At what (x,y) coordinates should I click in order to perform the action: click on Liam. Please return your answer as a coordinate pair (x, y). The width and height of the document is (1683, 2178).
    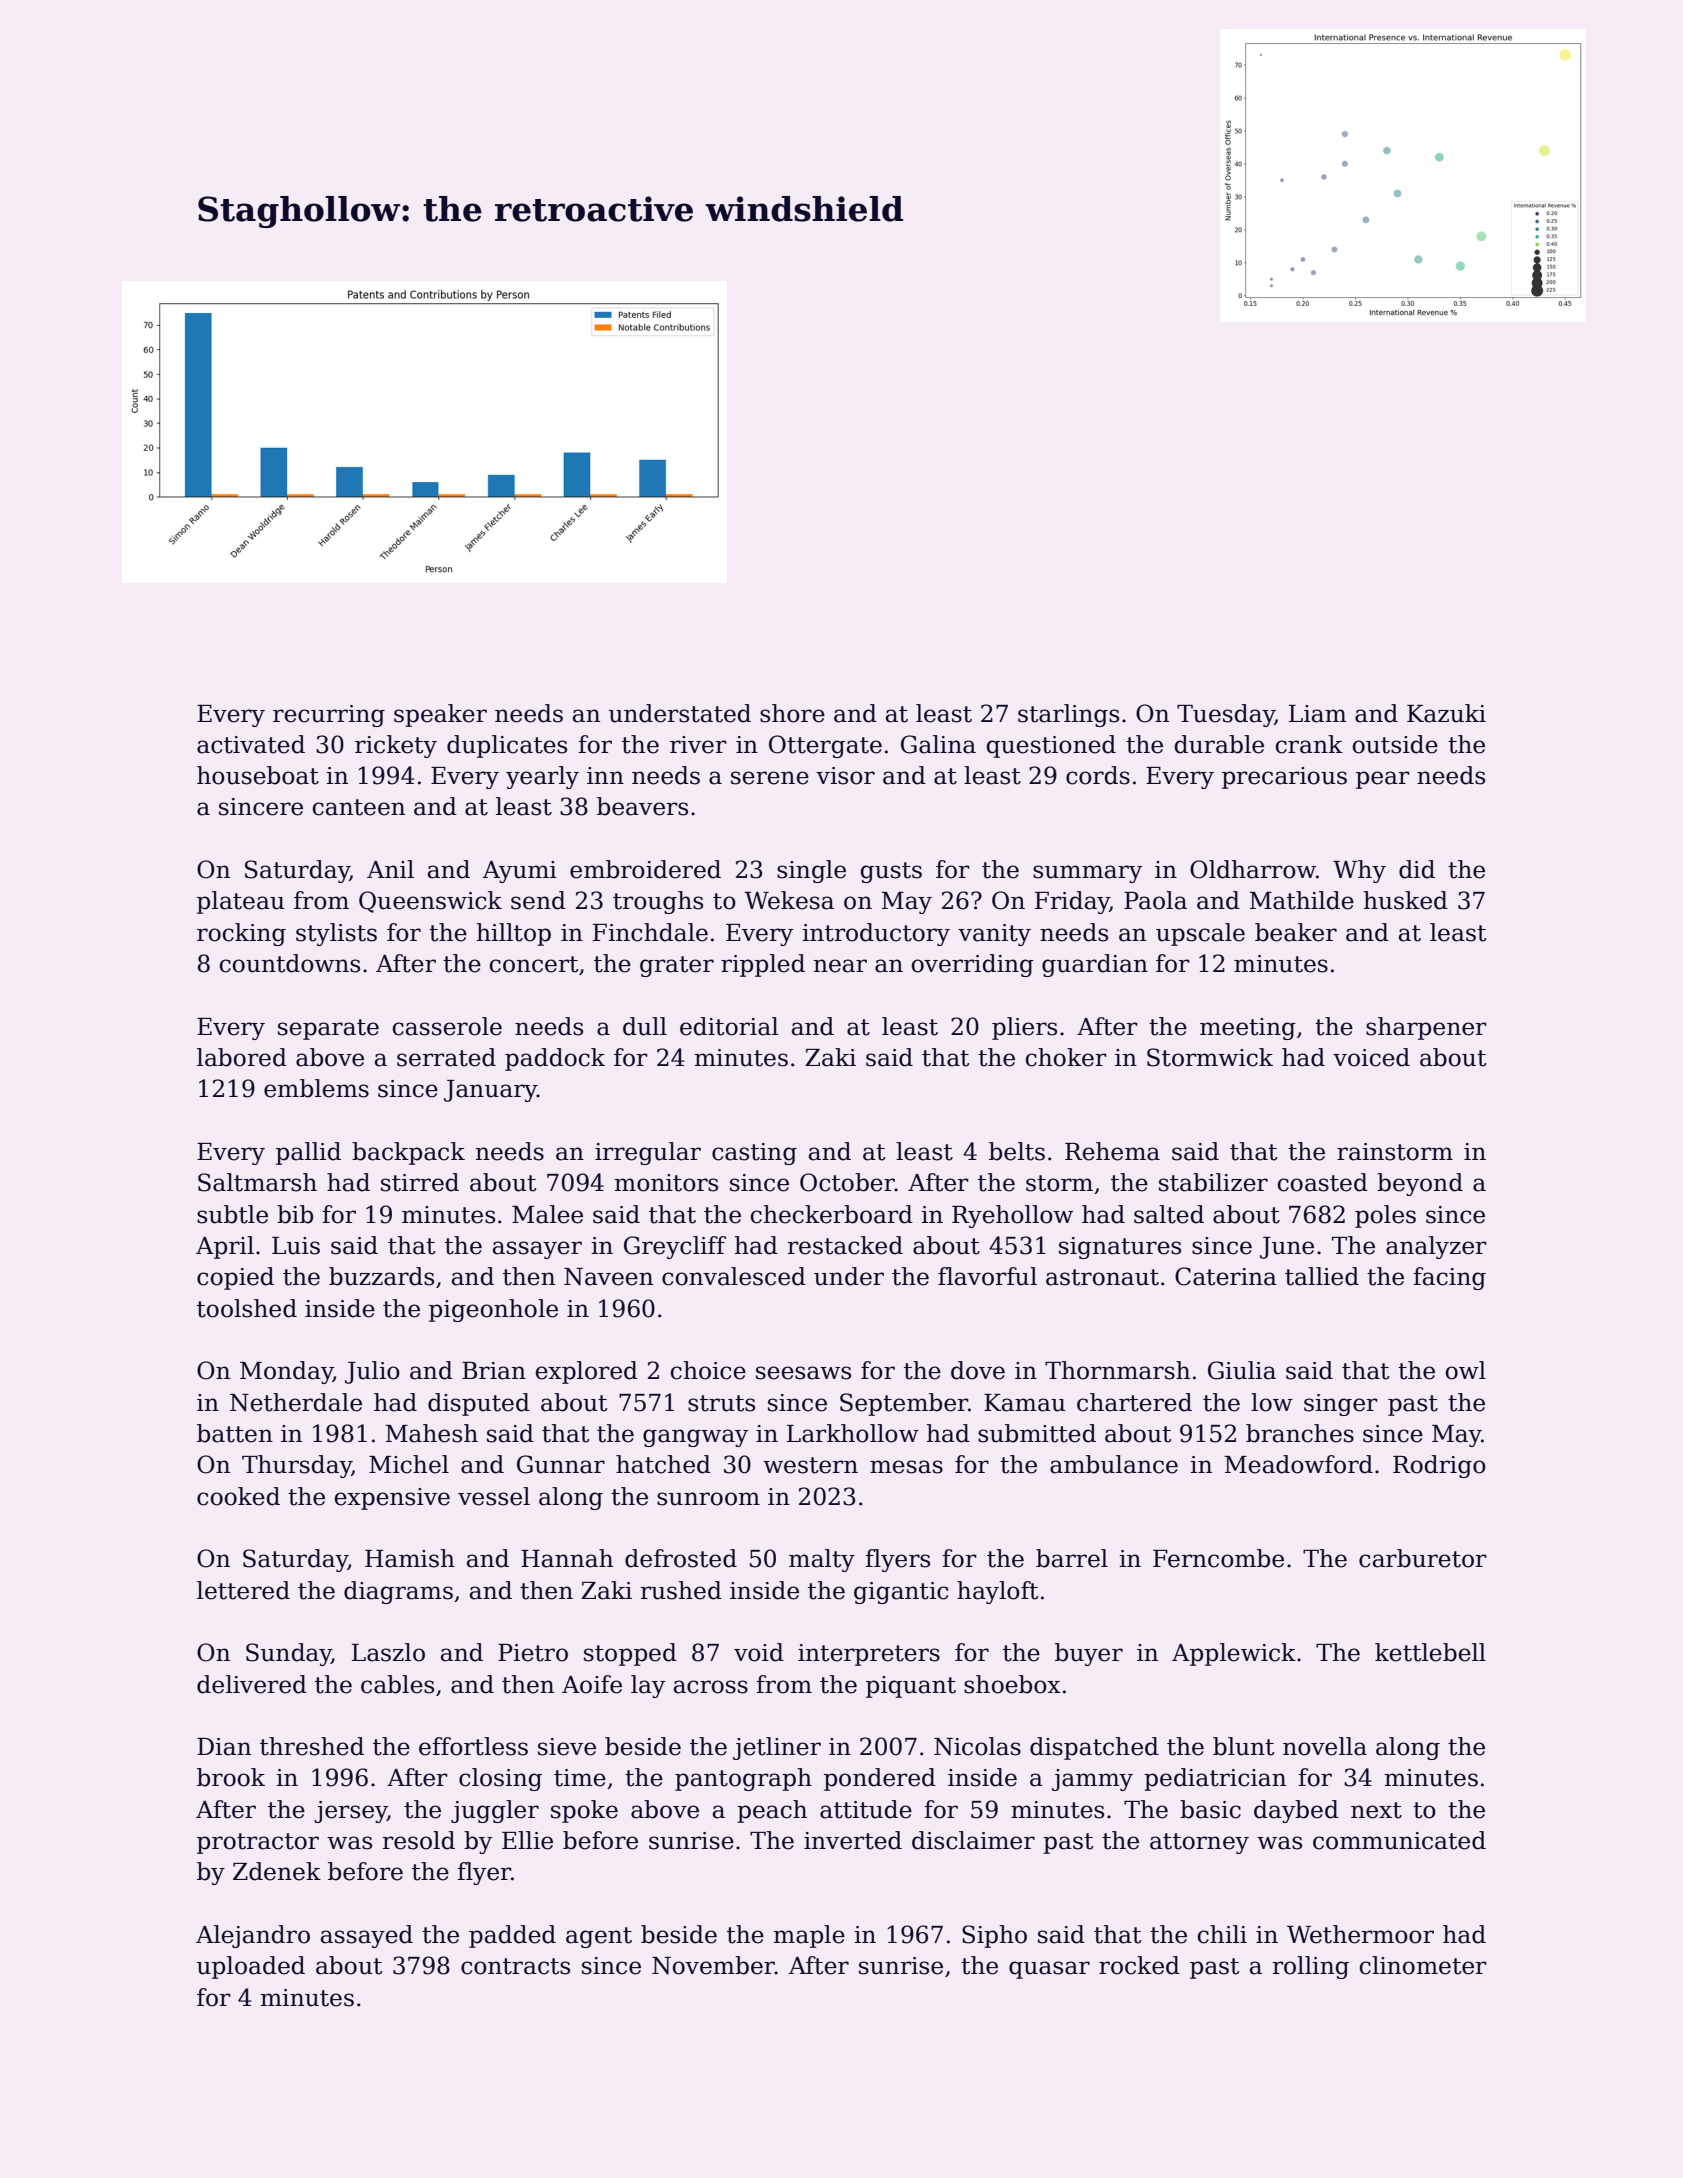
    Looking at the image, I should click on (1318, 714).
